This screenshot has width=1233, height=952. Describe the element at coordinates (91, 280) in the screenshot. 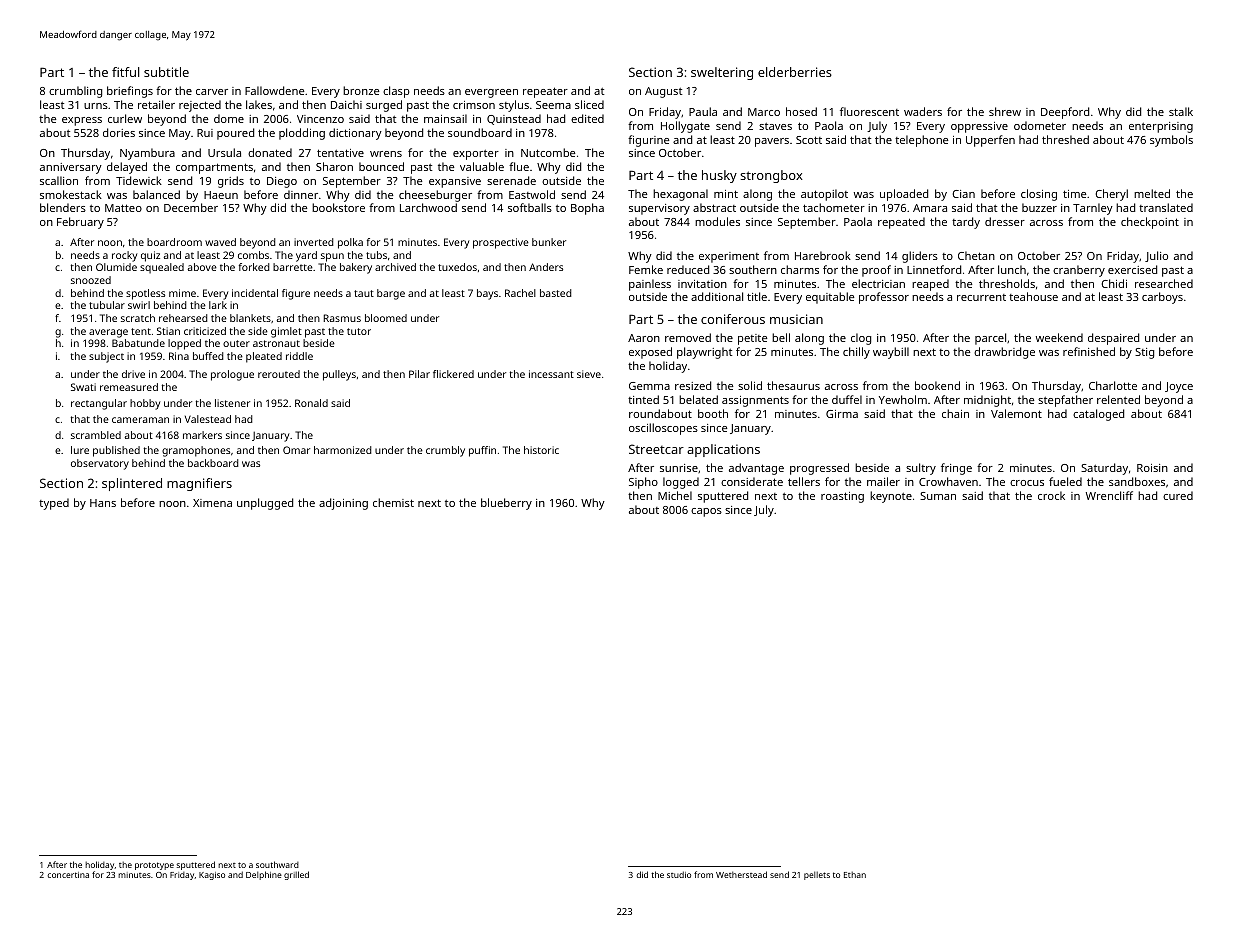

I see `snoozed` at that location.
